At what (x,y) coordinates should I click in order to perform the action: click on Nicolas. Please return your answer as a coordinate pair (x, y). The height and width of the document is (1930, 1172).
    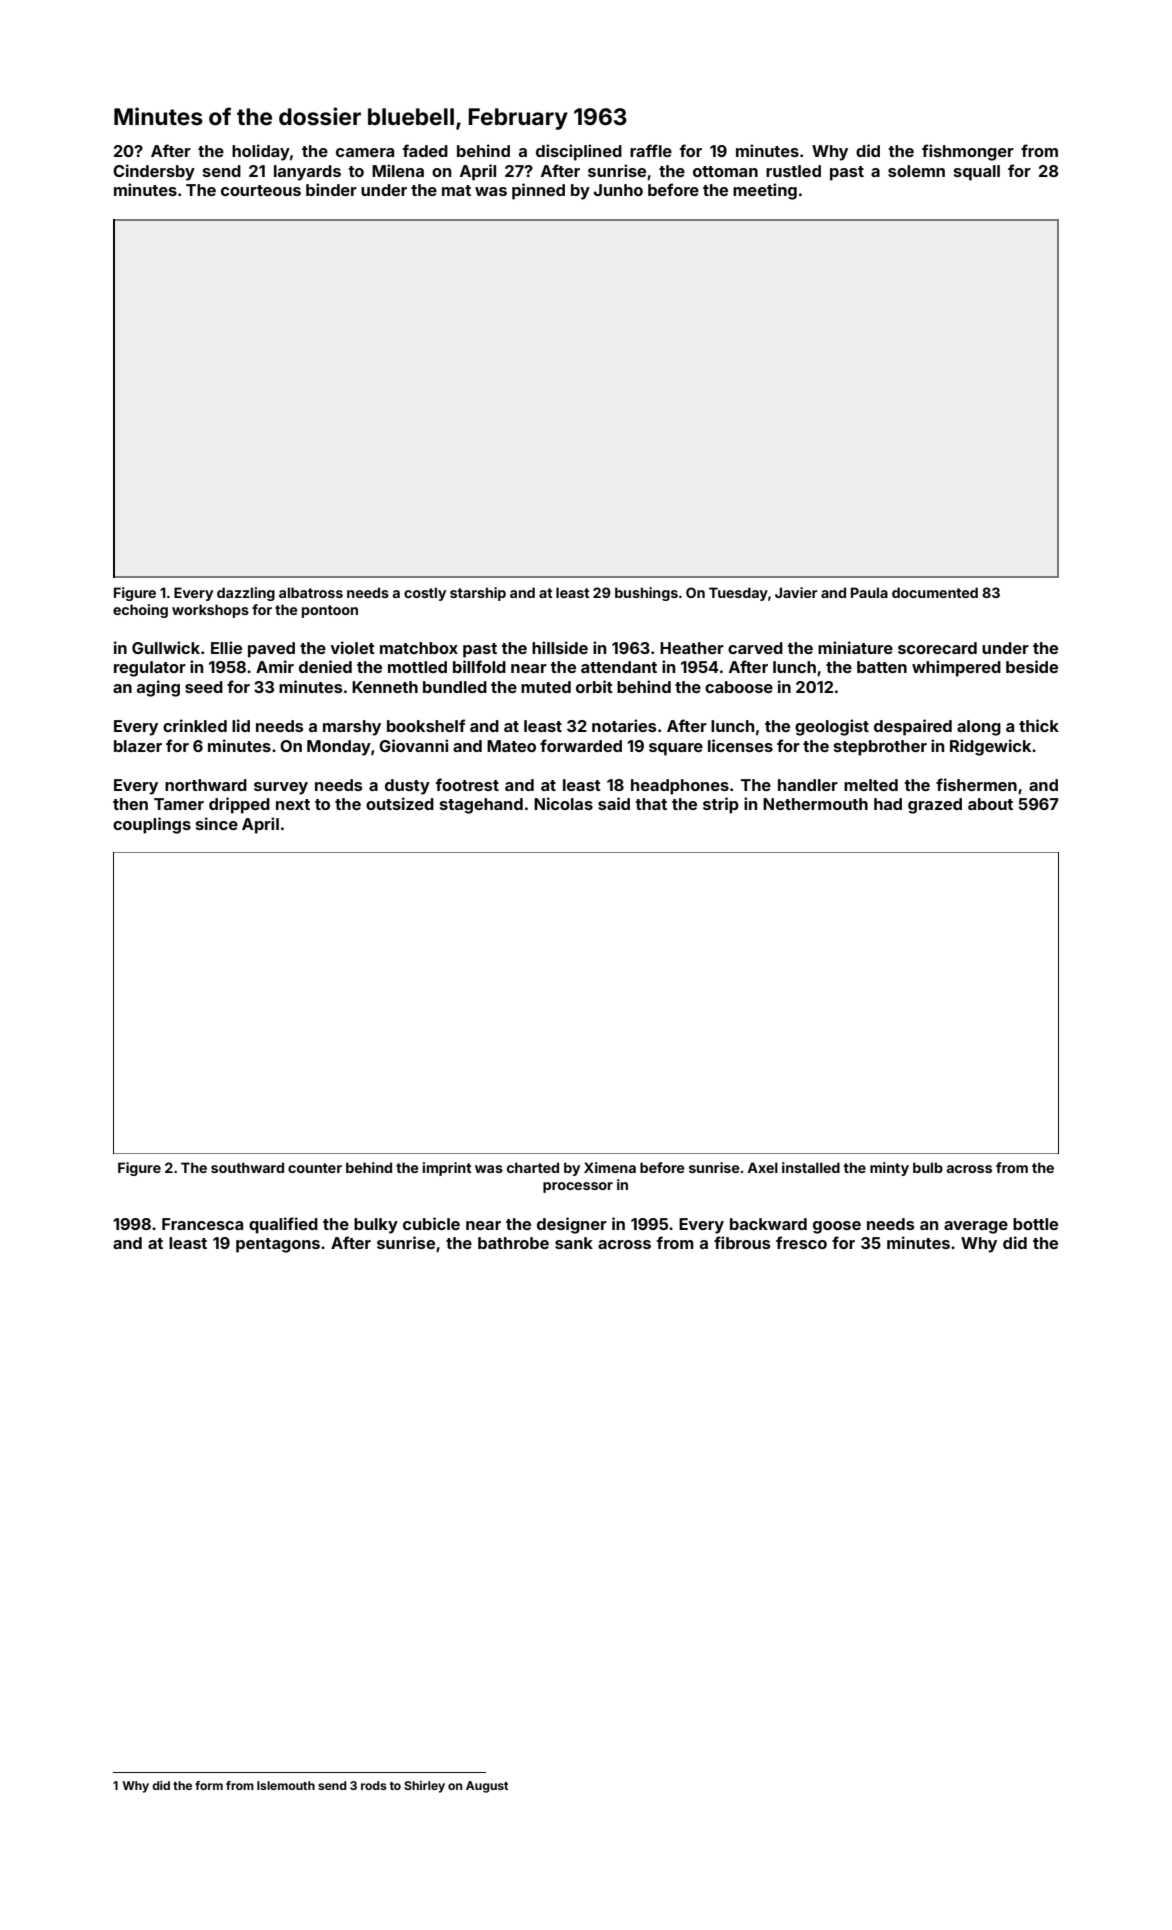
    Looking at the image, I should click on (563, 803).
